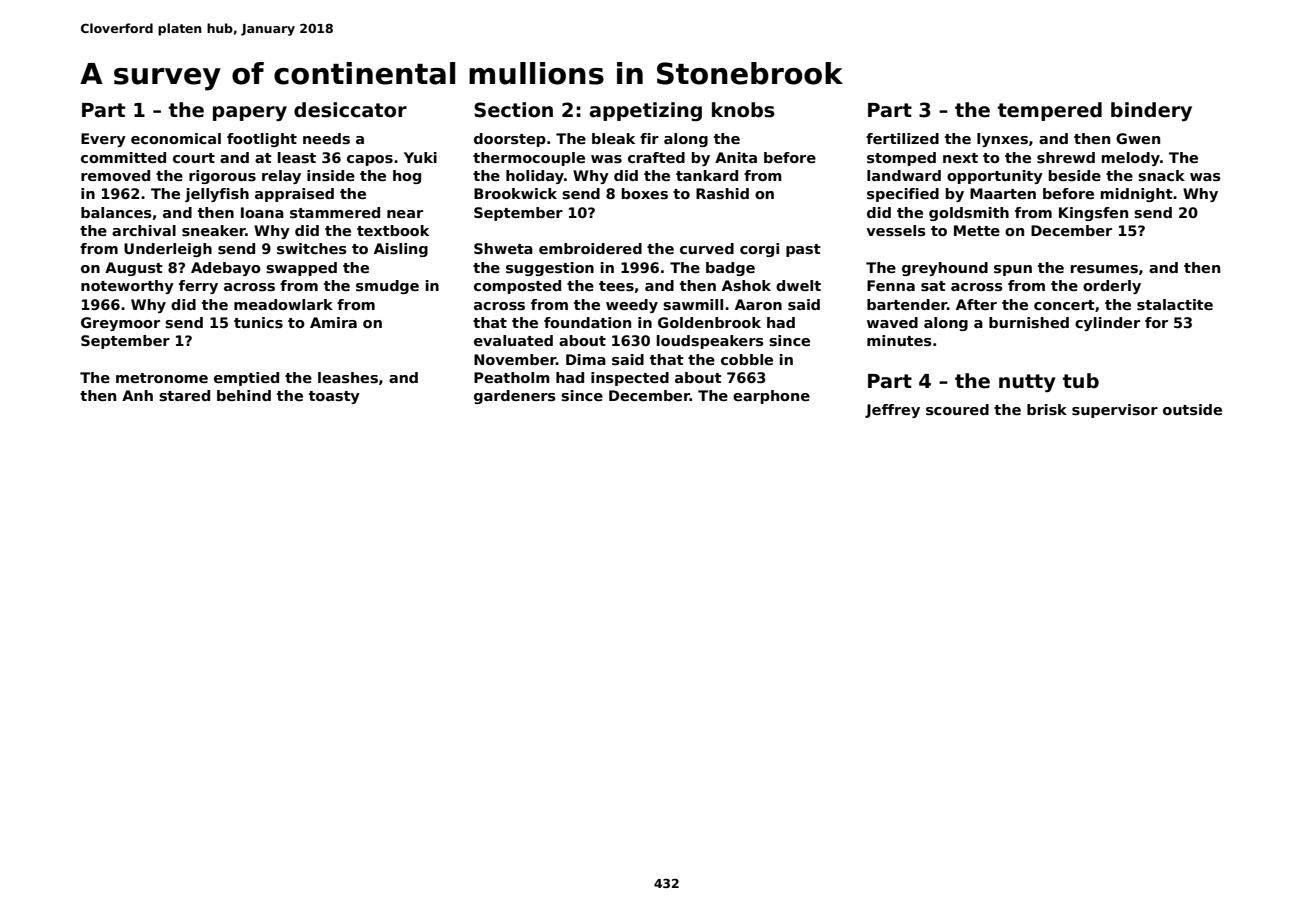 The image size is (1308, 924). I want to click on near, so click(405, 214).
